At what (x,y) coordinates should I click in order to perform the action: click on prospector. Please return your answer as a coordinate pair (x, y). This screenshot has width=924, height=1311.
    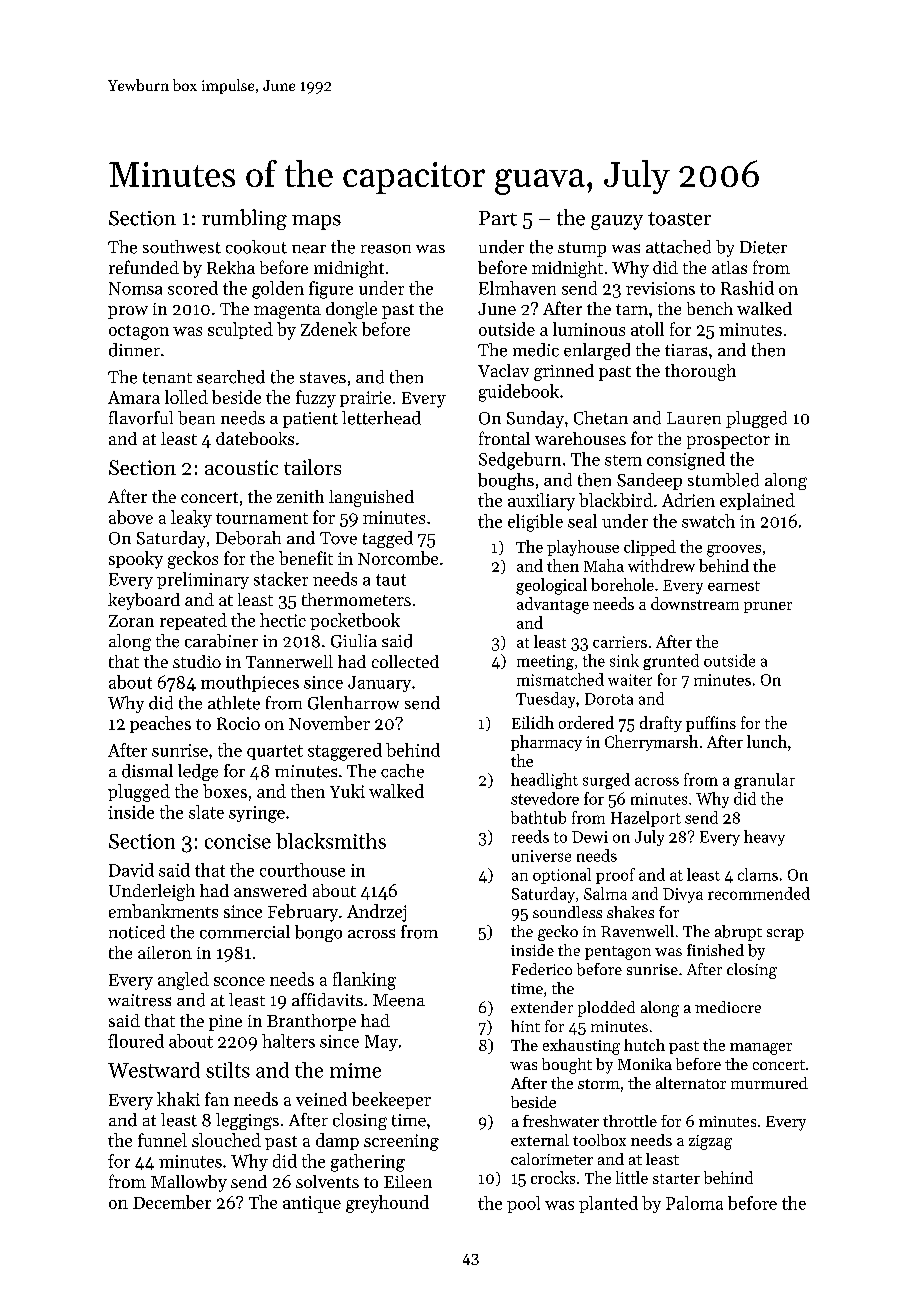
    Looking at the image, I should click on (728, 441).
